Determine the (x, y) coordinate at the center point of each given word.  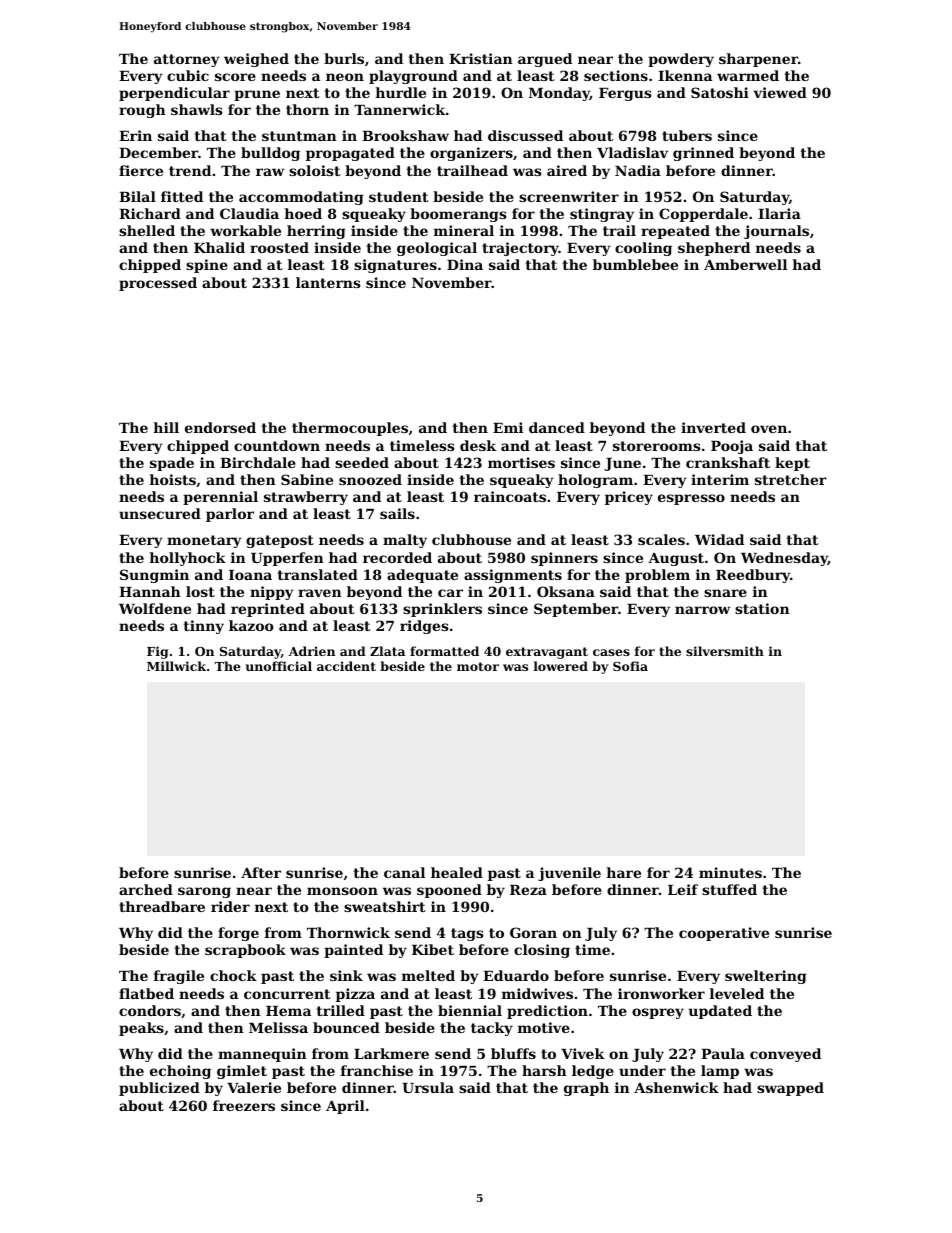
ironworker (661, 993)
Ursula (428, 1087)
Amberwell (745, 264)
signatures (395, 266)
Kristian (481, 58)
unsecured (160, 513)
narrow (702, 610)
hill (166, 427)
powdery (681, 60)
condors (150, 1010)
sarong (204, 892)
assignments (513, 576)
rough (142, 111)
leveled (737, 993)
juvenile (569, 874)
